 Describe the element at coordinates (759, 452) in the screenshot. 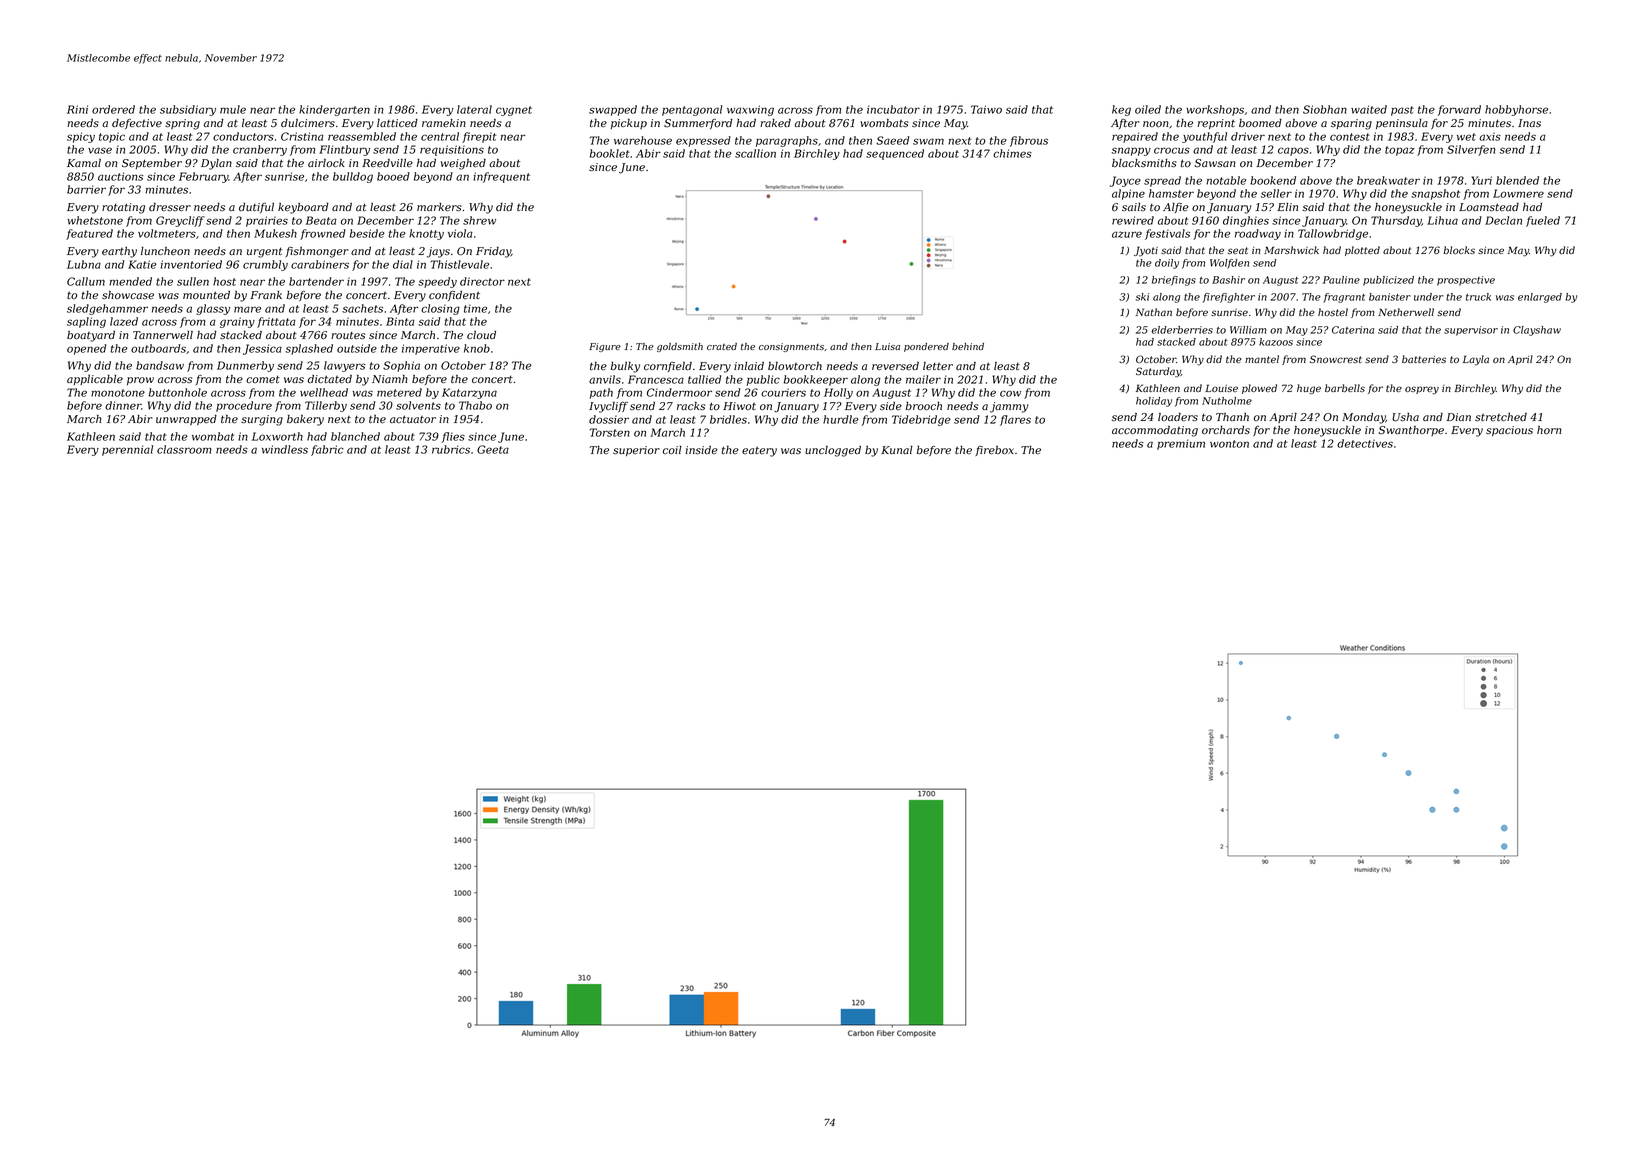

I see `eatery` at that location.
